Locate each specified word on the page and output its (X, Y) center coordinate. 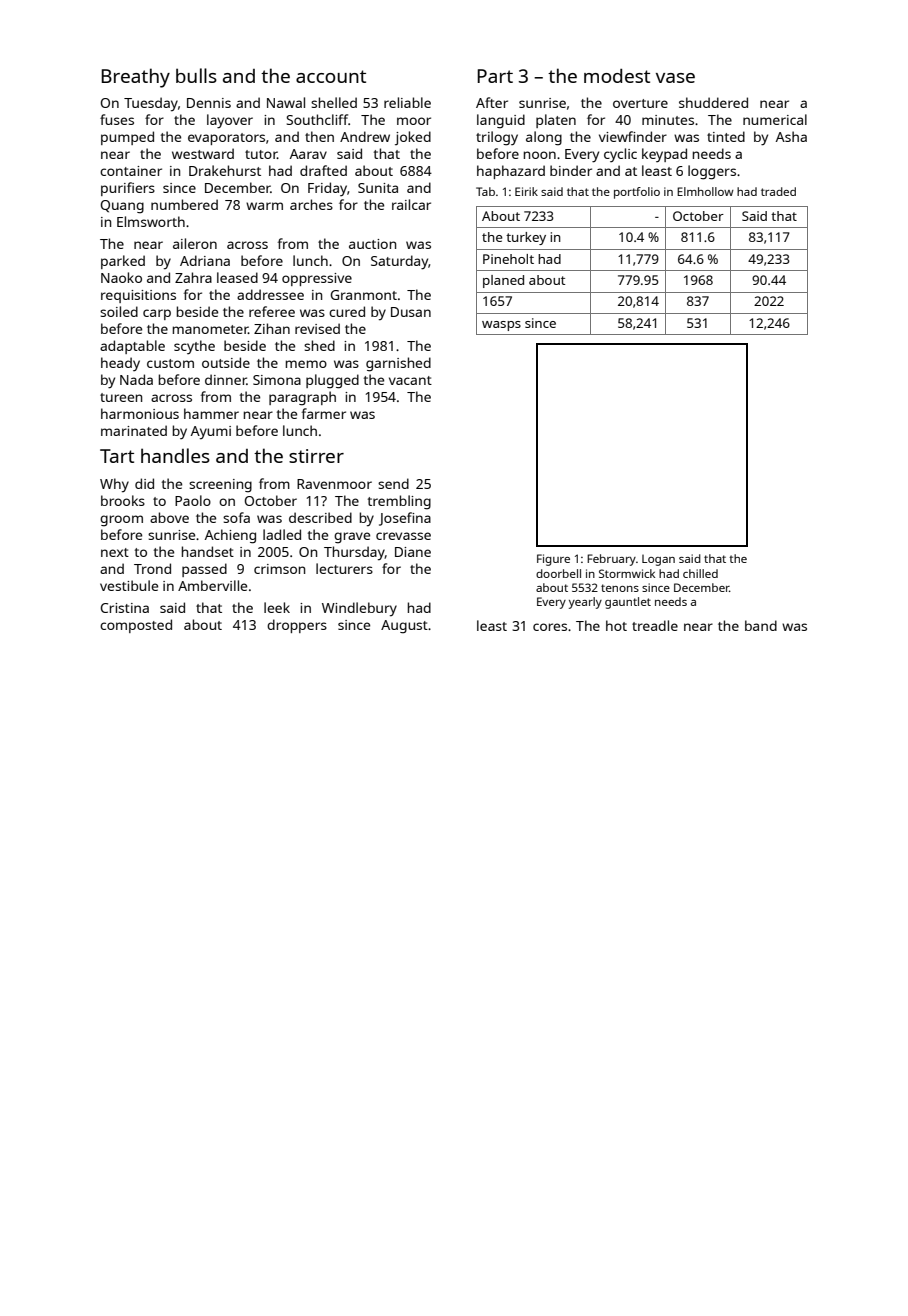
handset (208, 551)
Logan (658, 560)
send (393, 483)
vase (675, 78)
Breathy (135, 78)
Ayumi (211, 433)
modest (617, 76)
